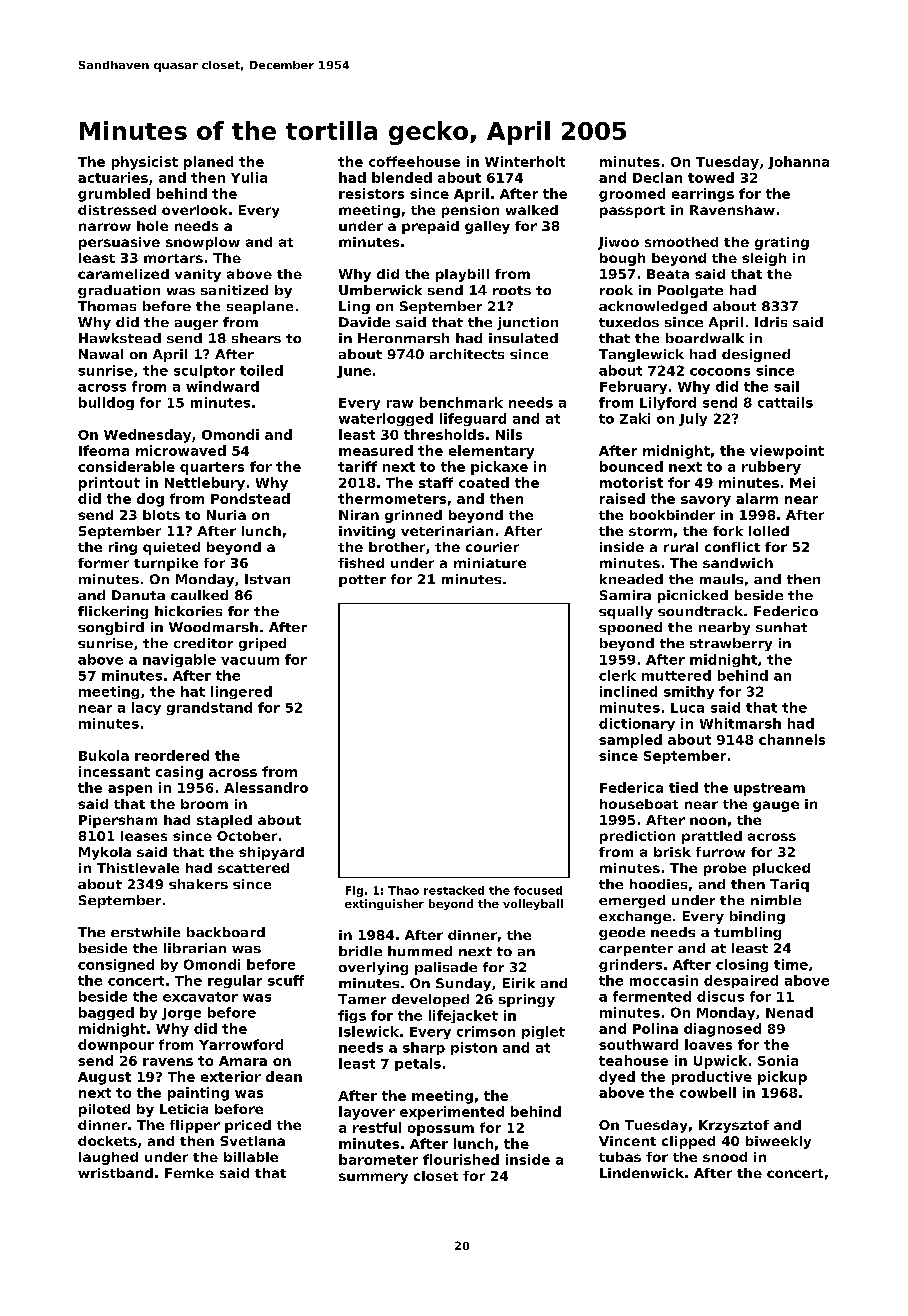  Describe the element at coordinates (525, 161) in the image. I see `Winterholt` at that location.
